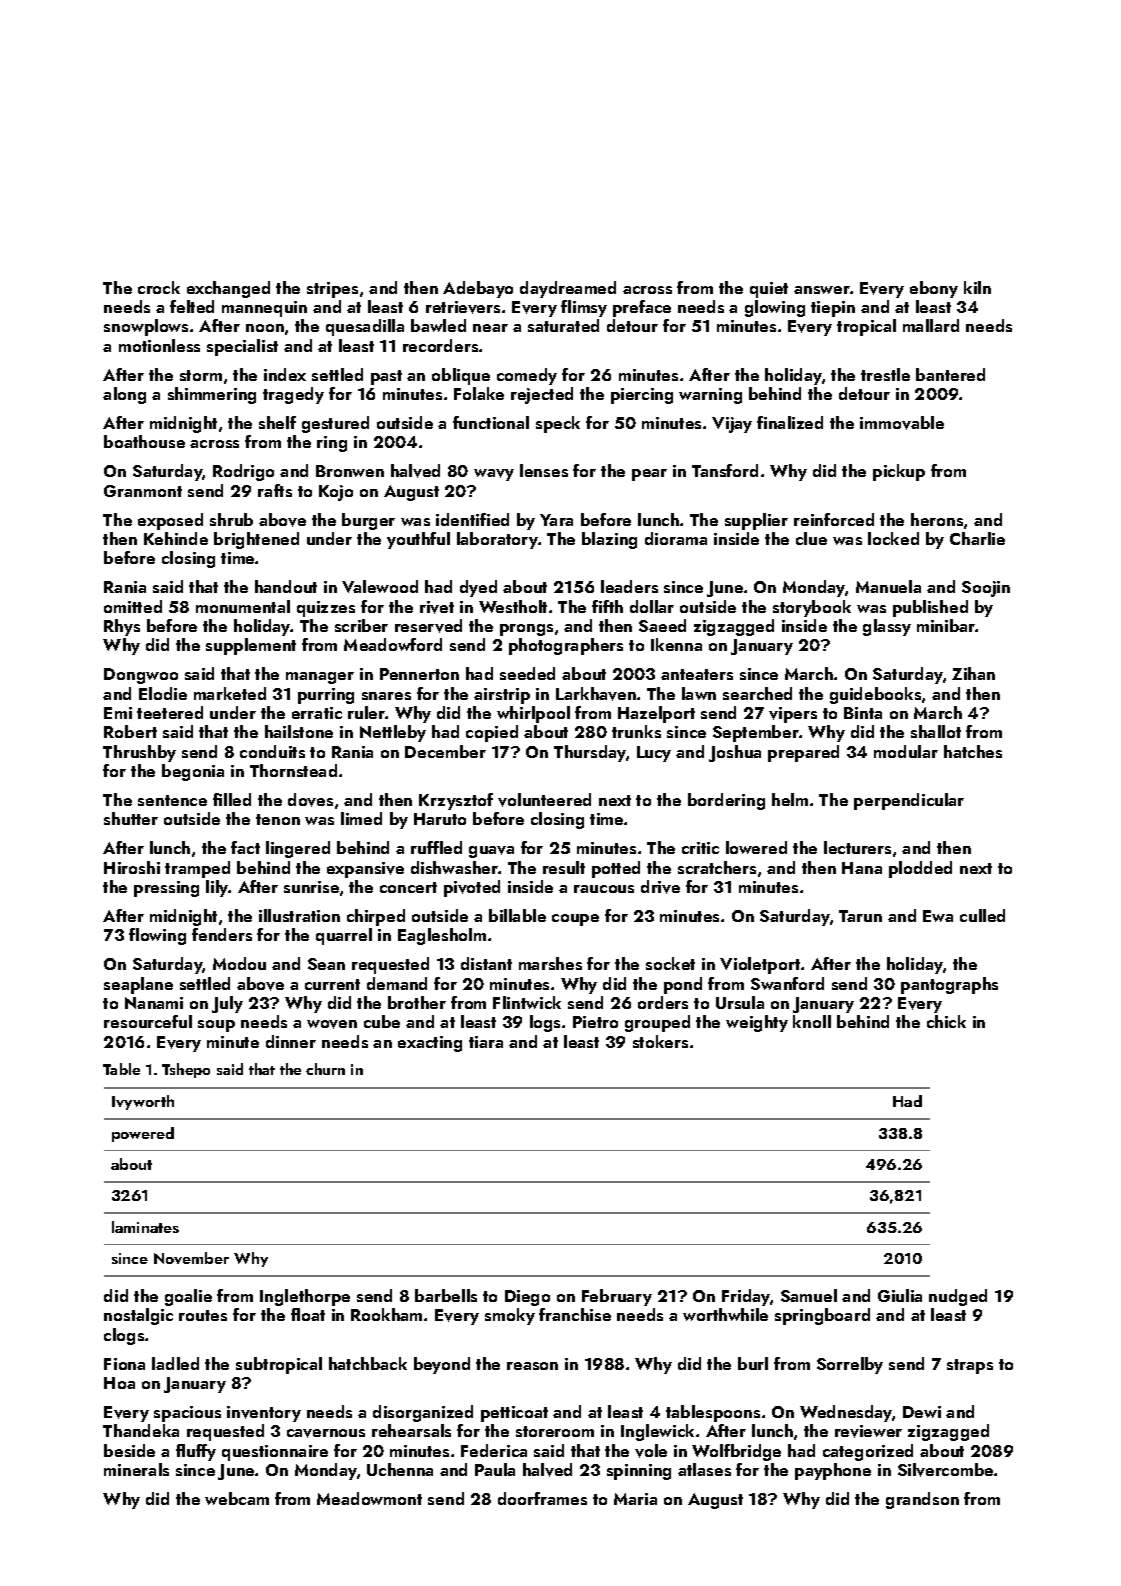 This screenshot has height=1586, width=1121. Describe the element at coordinates (237, 1498) in the screenshot. I see `webcam` at that location.
